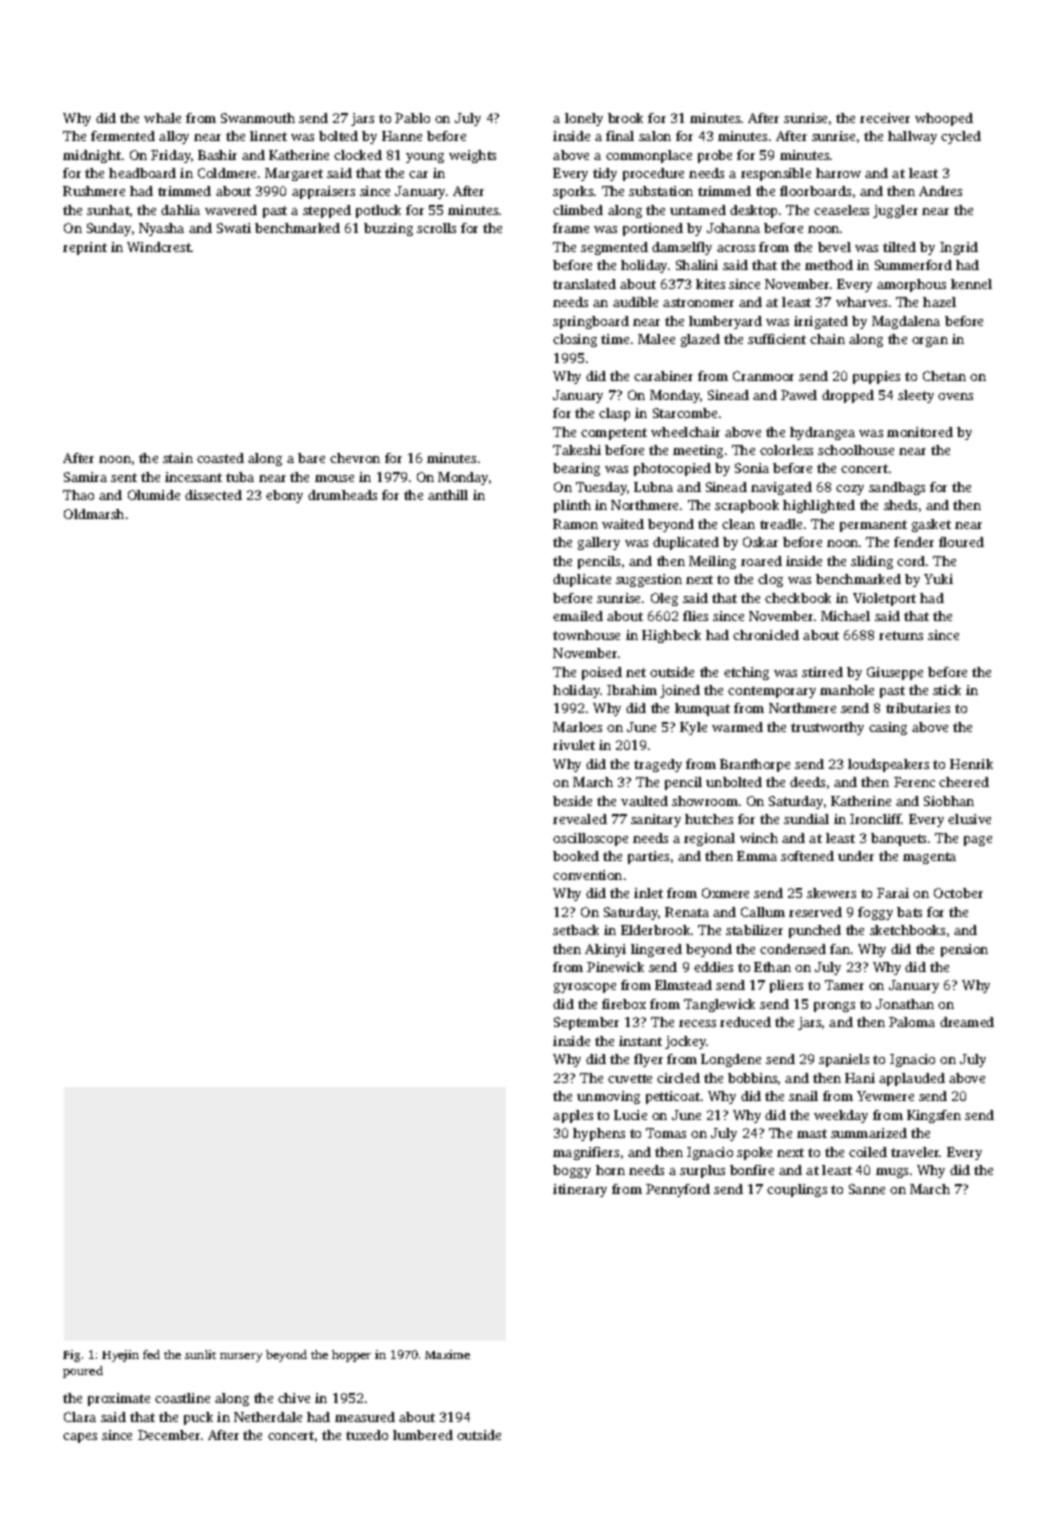 The image size is (1060, 1534). What do you see at coordinates (944, 119) in the image?
I see `whooped` at bounding box center [944, 119].
